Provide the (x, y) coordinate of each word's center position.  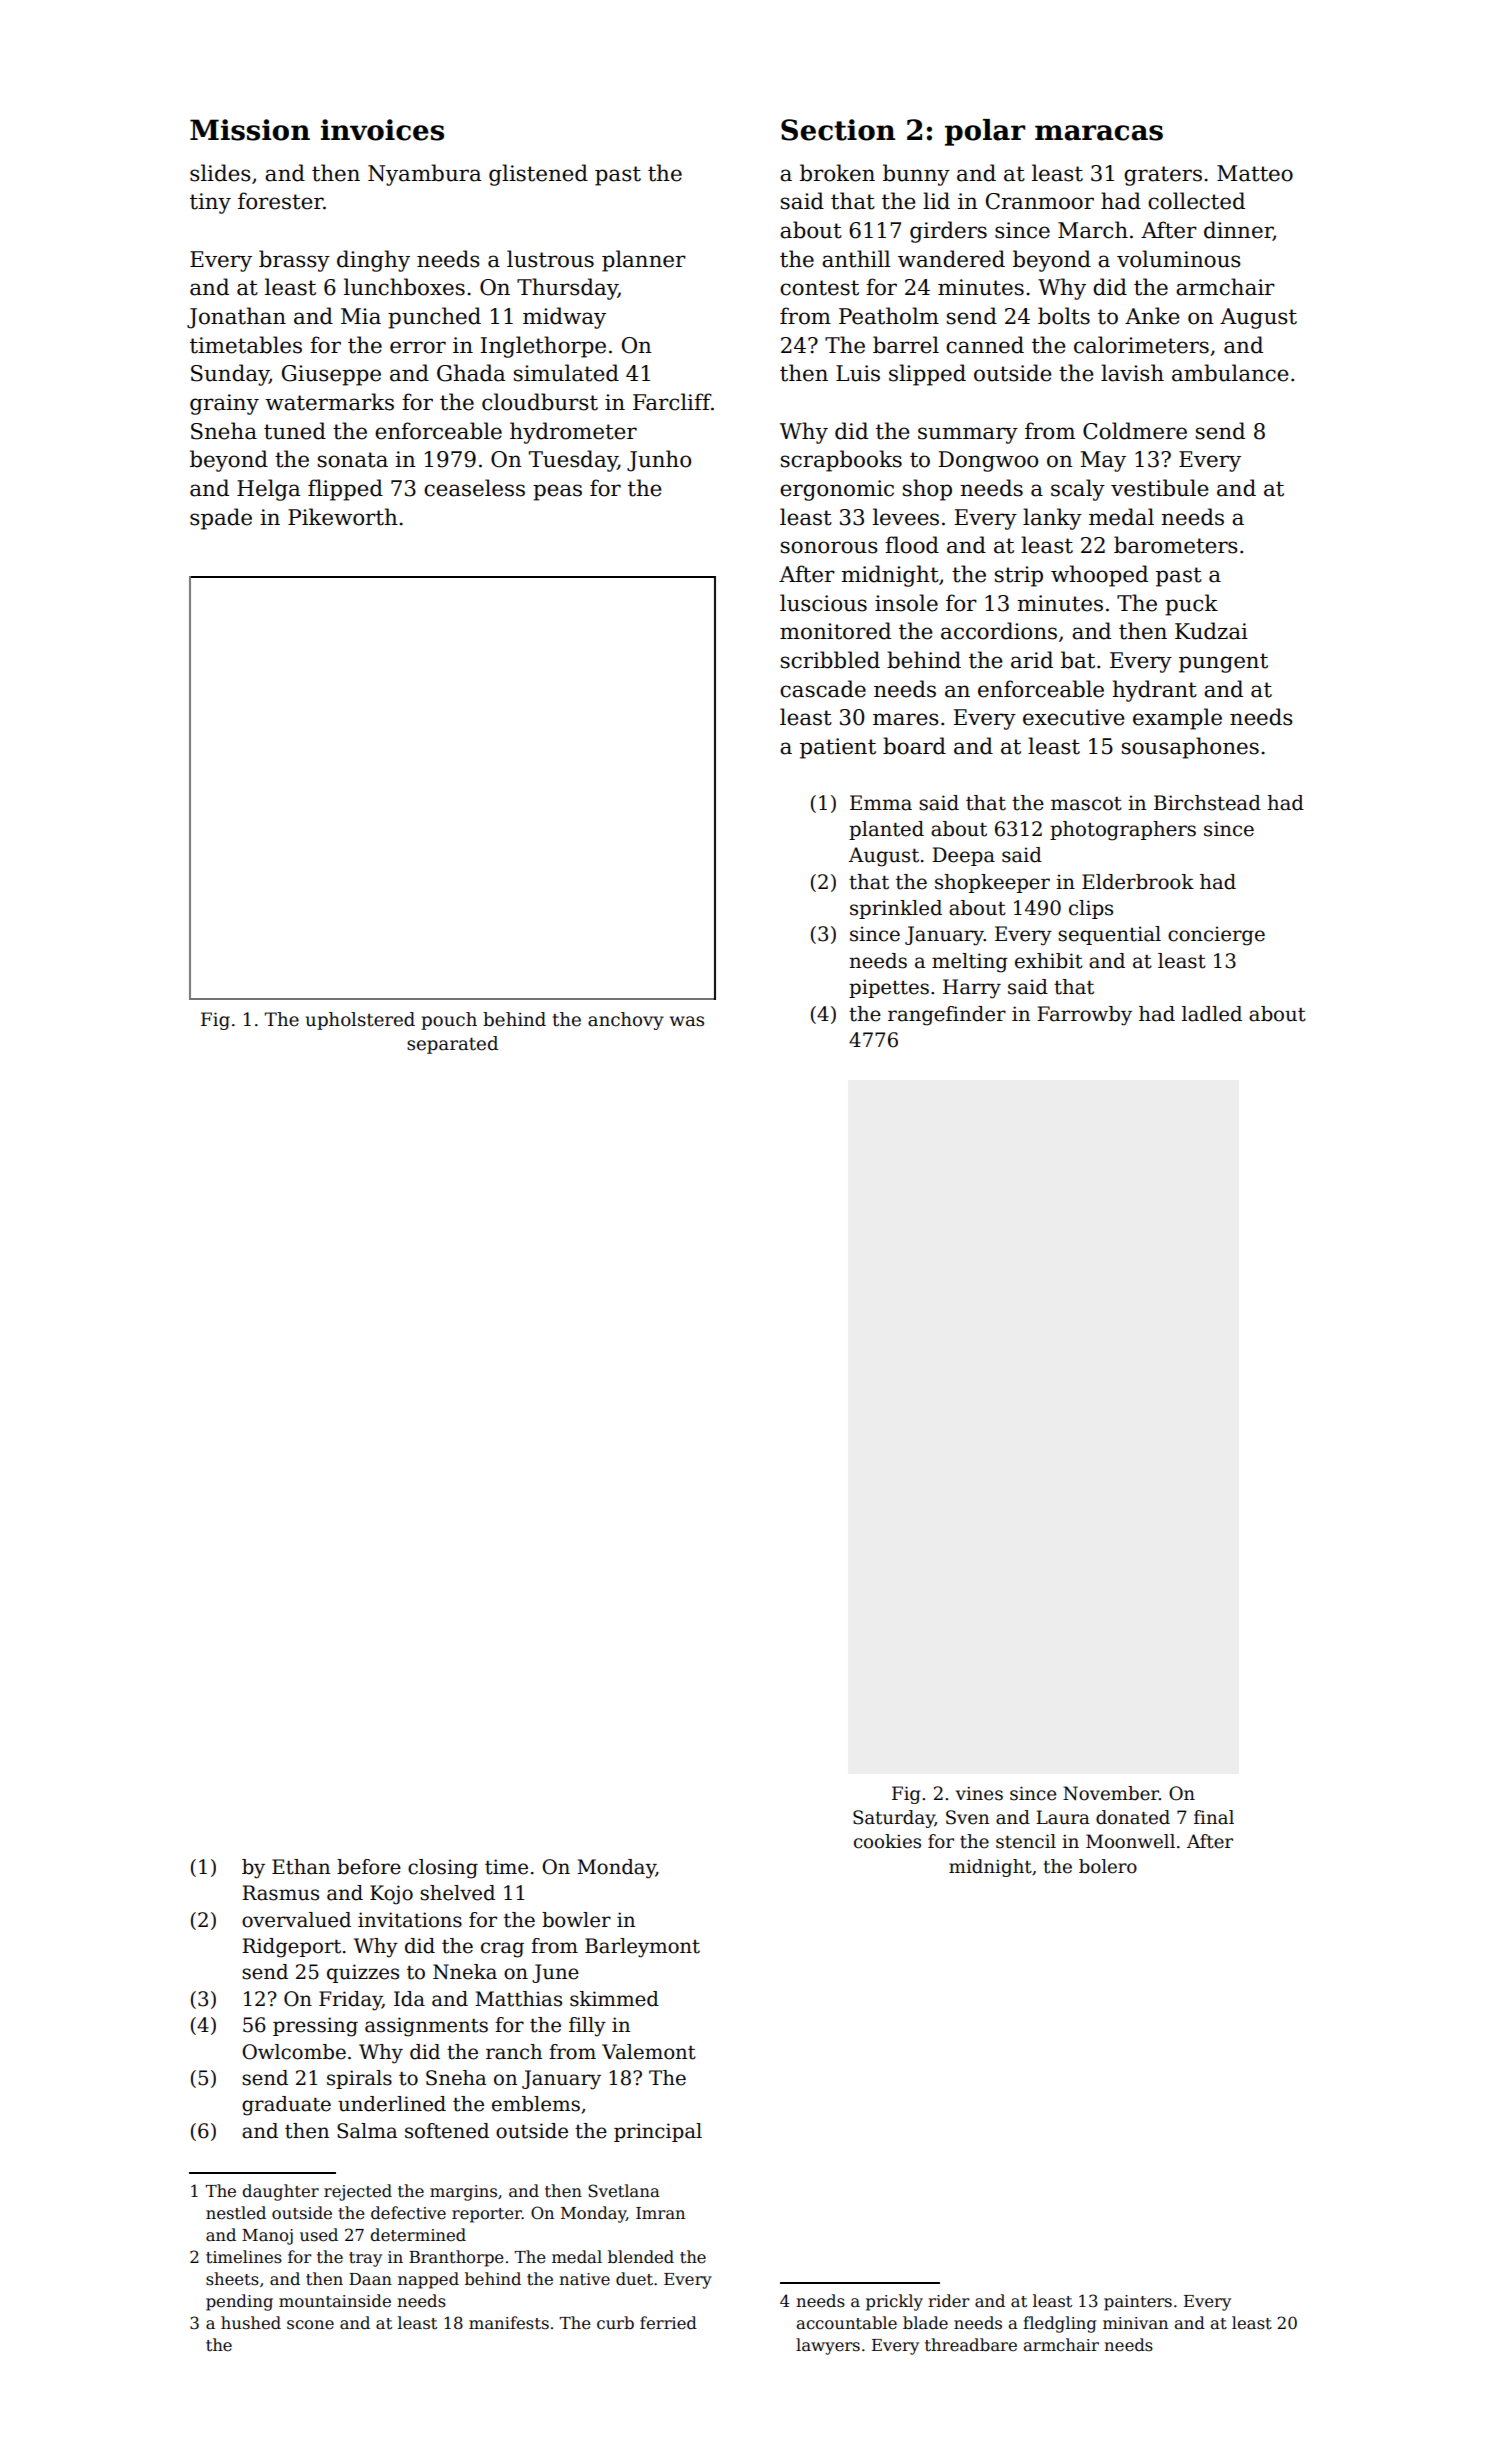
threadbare (971, 2345)
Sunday (230, 375)
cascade (823, 689)
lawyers (828, 2346)
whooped (1099, 576)
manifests (509, 2323)
